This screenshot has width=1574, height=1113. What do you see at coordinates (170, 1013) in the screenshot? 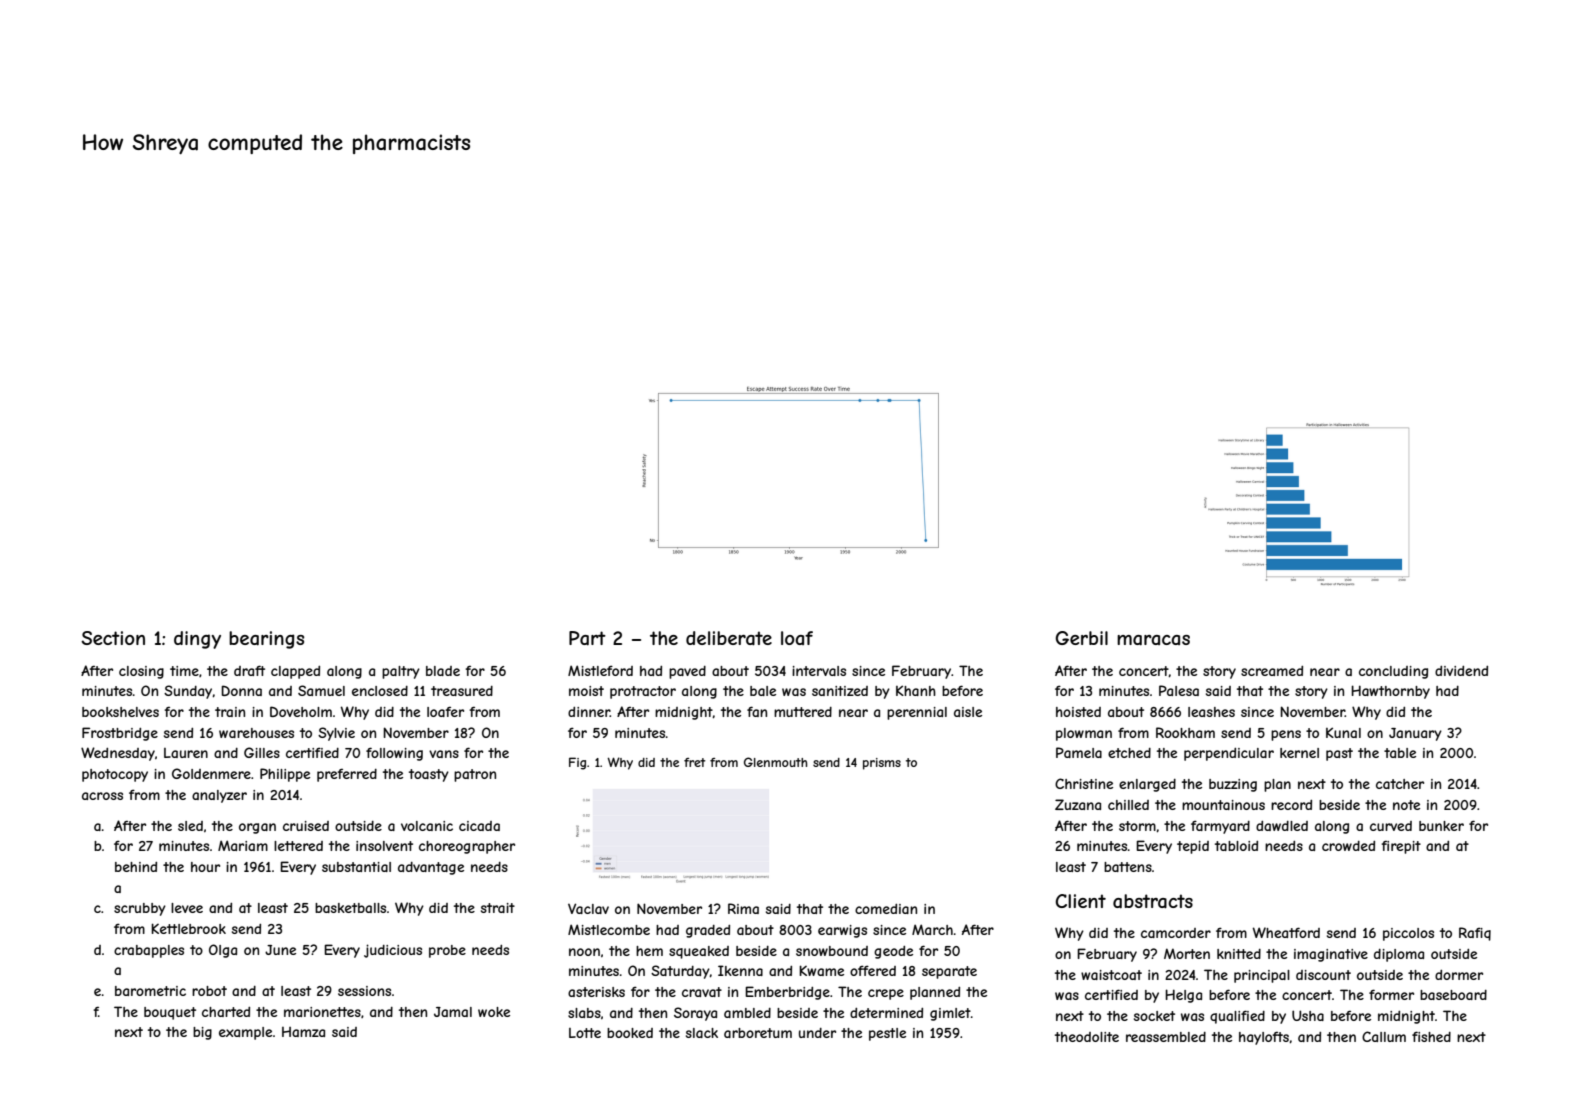
I see `bouquet` at bounding box center [170, 1013].
